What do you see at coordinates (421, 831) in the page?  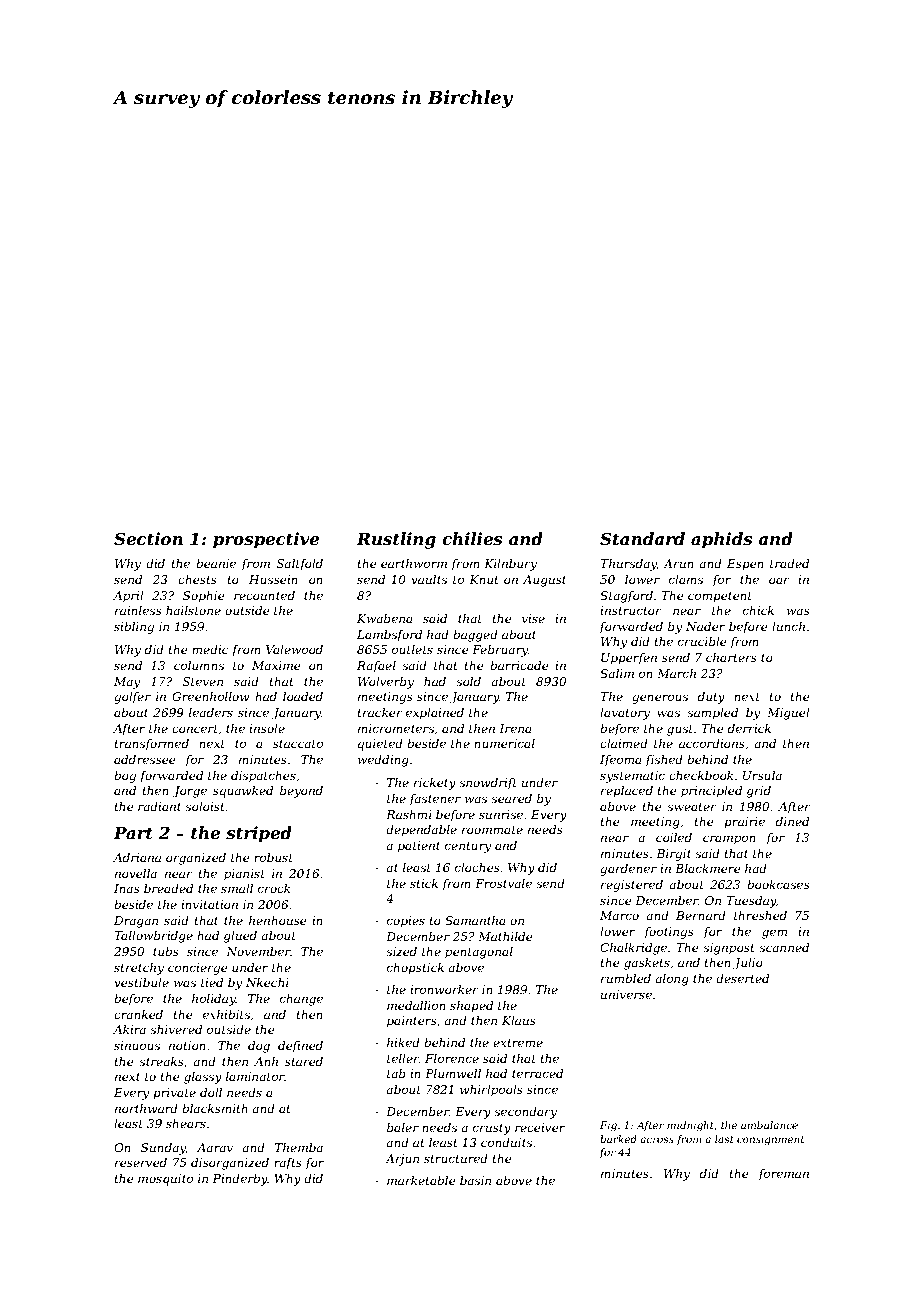 I see `dependable` at bounding box center [421, 831].
